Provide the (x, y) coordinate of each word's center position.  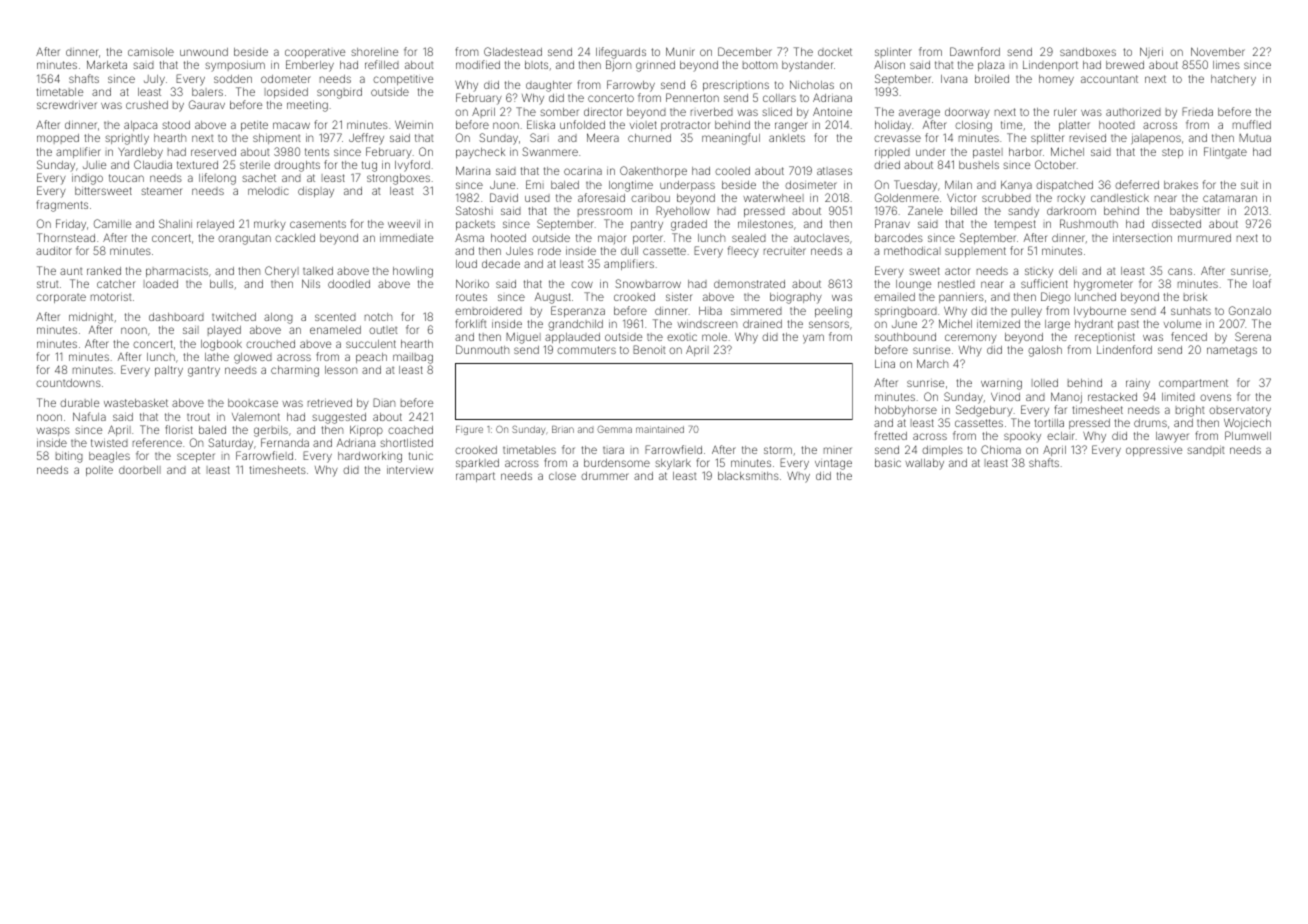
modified (478, 64)
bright (1190, 411)
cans (1180, 271)
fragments (62, 206)
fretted (890, 435)
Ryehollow (683, 212)
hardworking (370, 457)
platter (1074, 126)
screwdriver (67, 104)
